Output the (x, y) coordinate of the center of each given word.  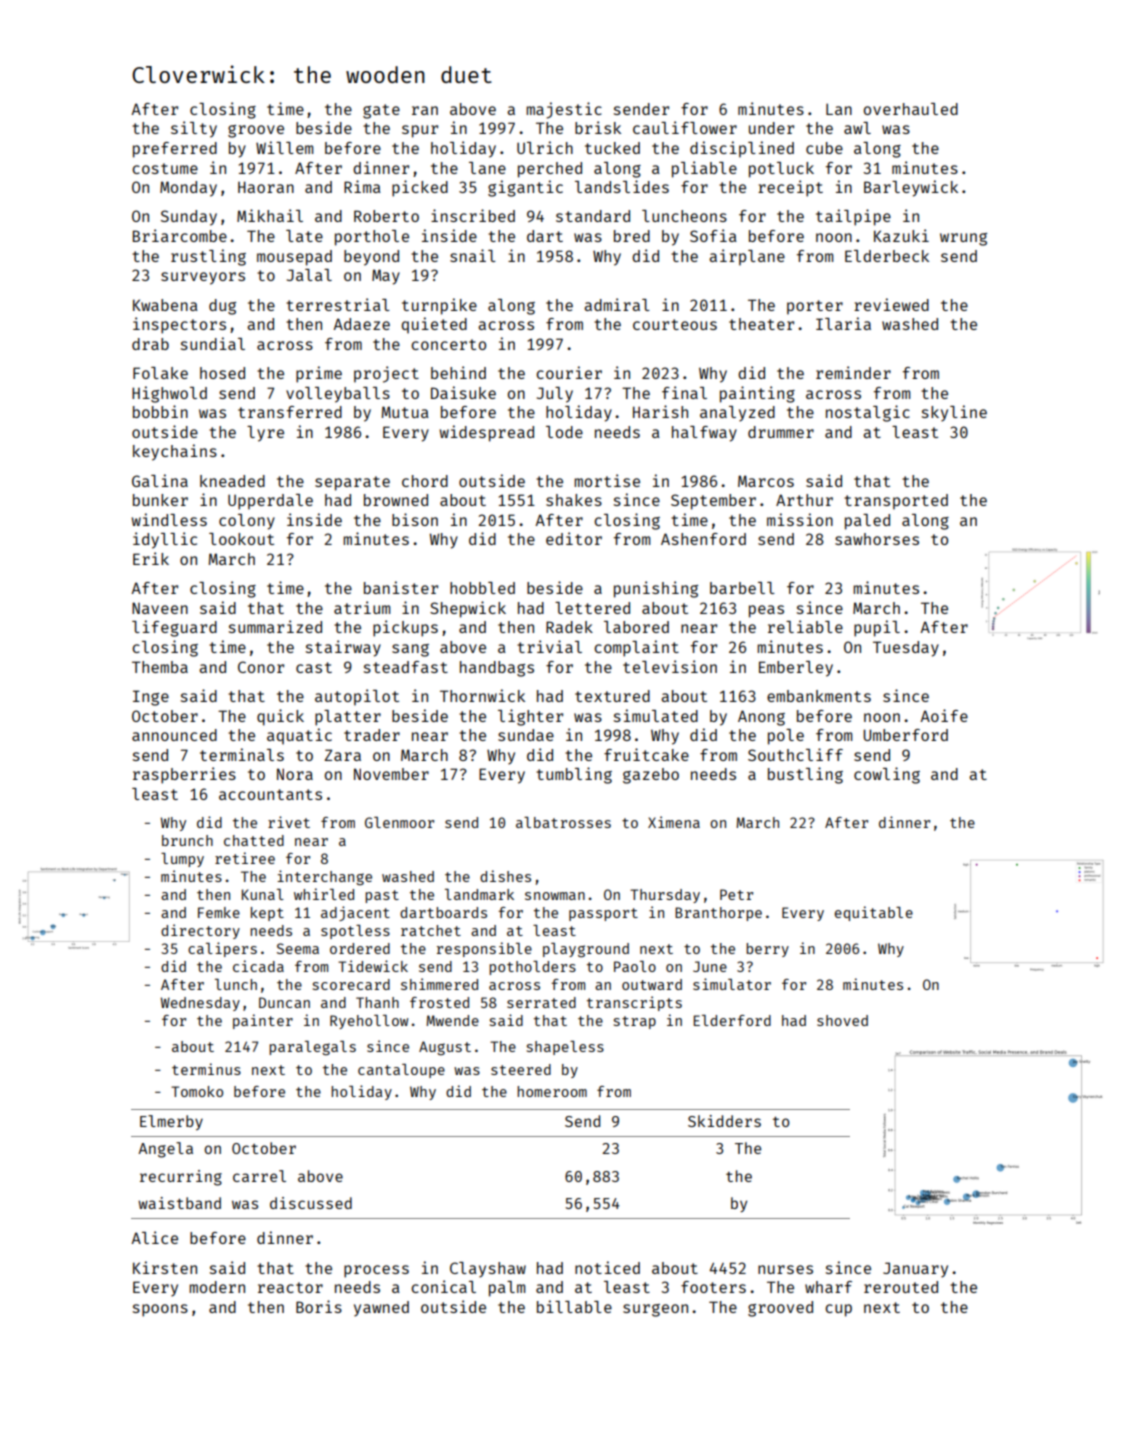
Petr (736, 894)
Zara (342, 755)
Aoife (944, 715)
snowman (555, 896)
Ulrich (545, 147)
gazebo (651, 776)
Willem (284, 147)
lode (564, 432)
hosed (222, 373)
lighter (530, 717)
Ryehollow (369, 1022)
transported (896, 502)
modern (217, 1287)
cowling (887, 775)
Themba (160, 667)
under (771, 128)
